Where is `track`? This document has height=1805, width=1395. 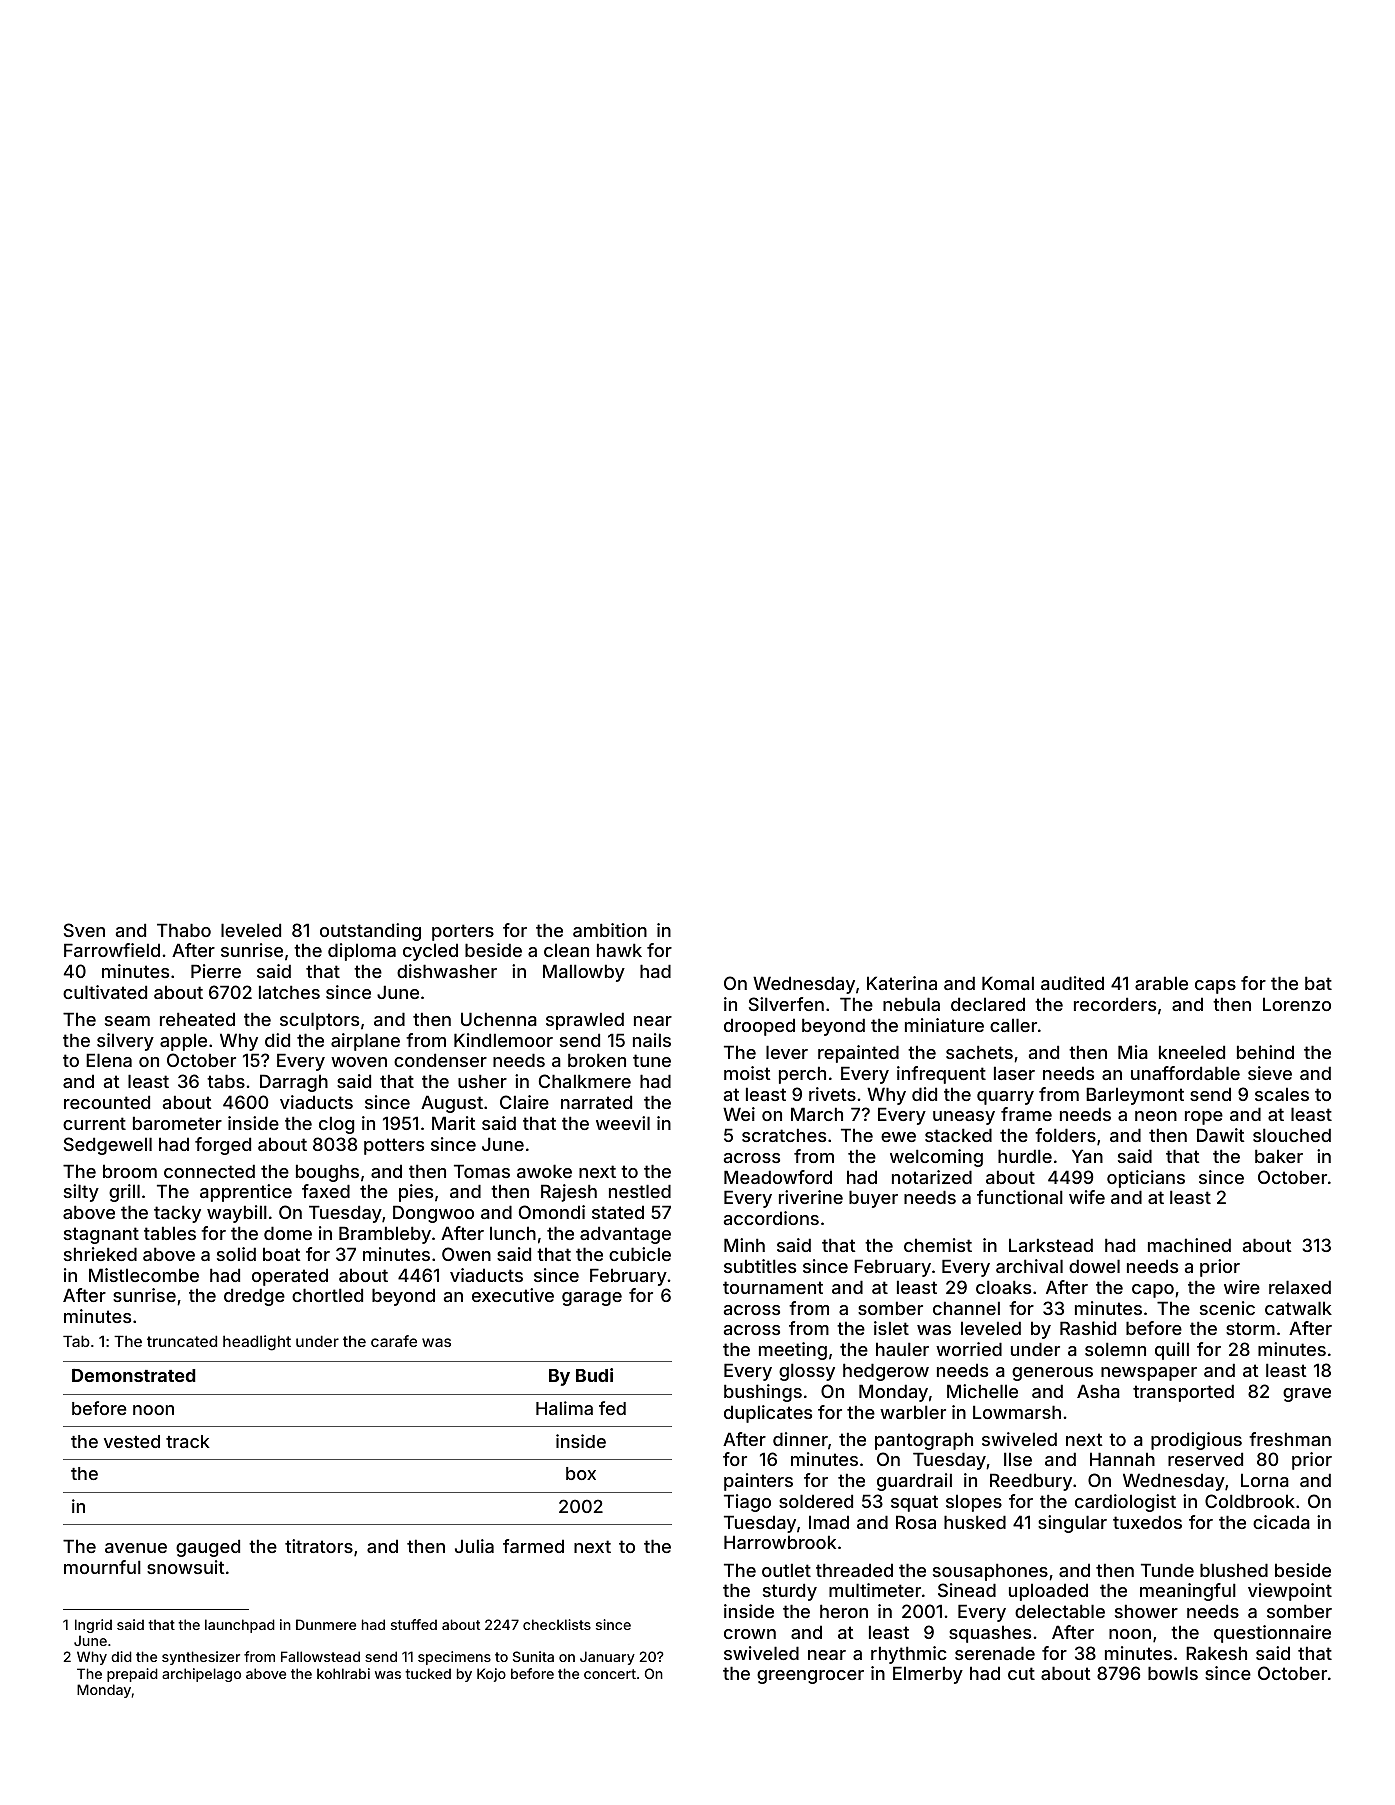
track is located at coordinates (188, 1441).
